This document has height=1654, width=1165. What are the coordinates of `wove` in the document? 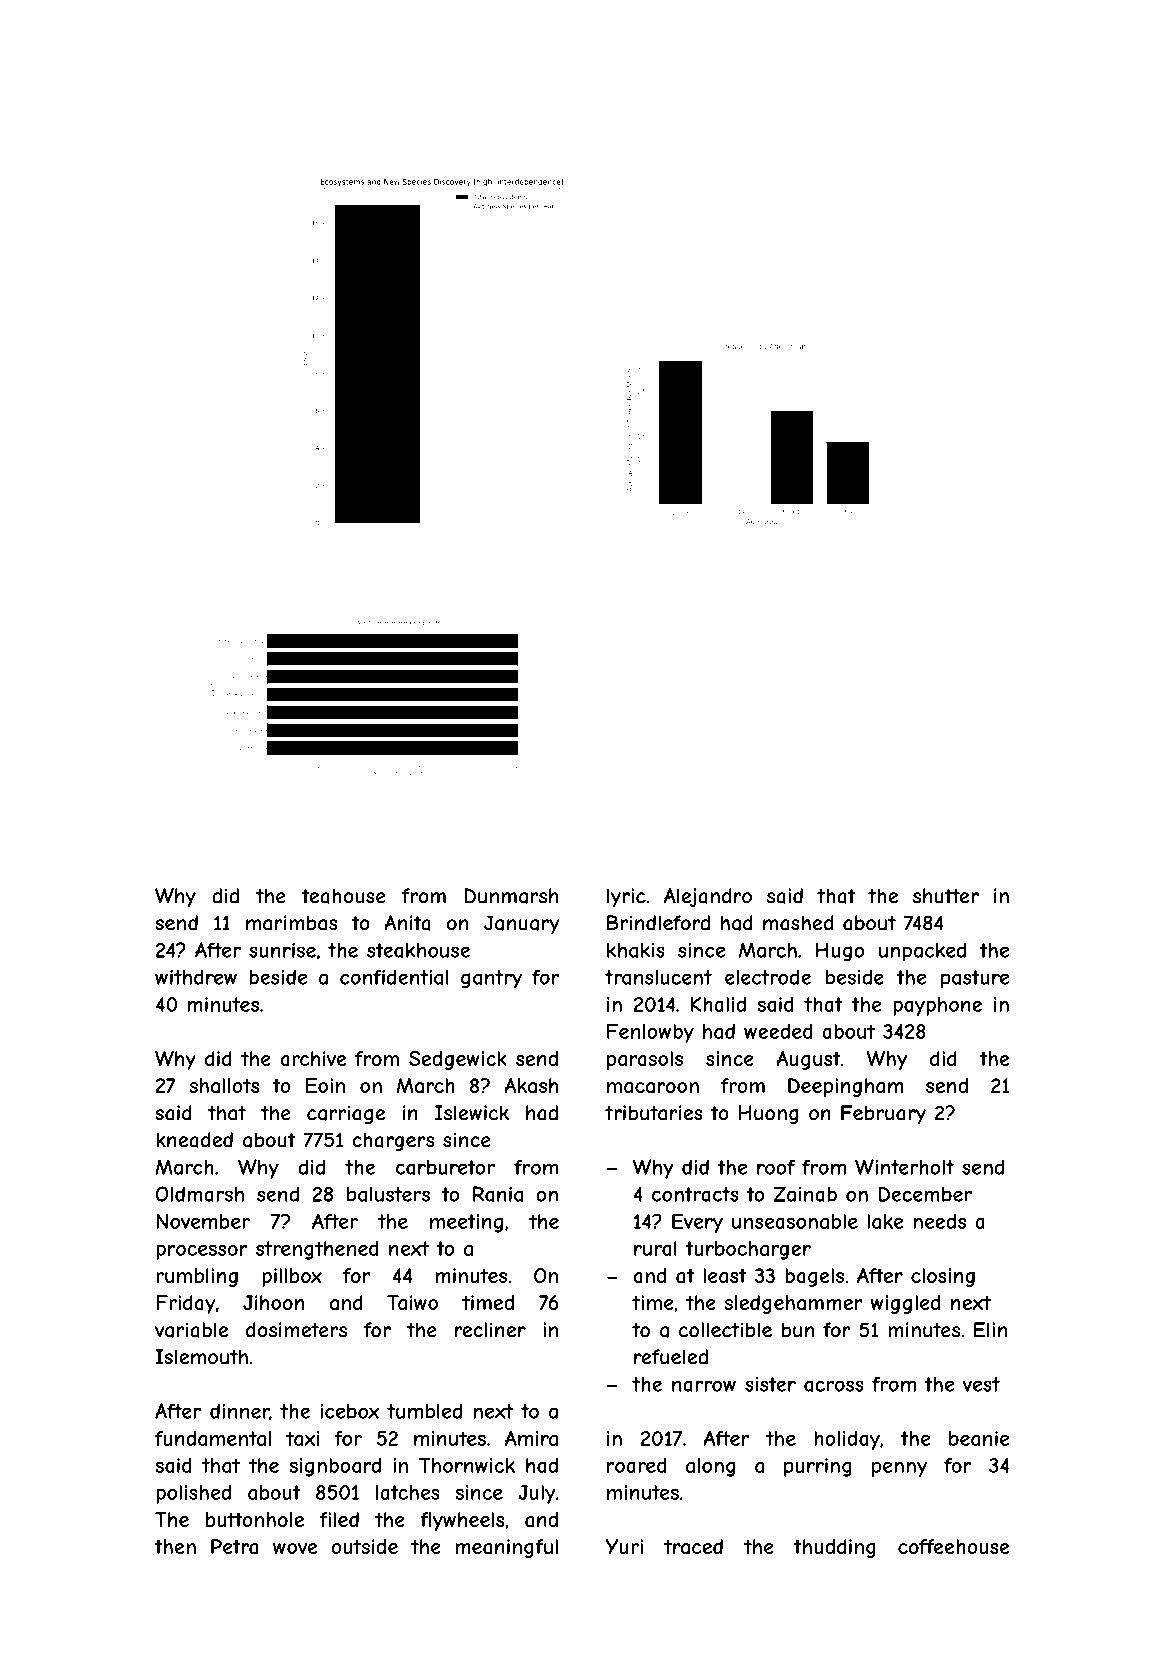 It's located at (295, 1548).
